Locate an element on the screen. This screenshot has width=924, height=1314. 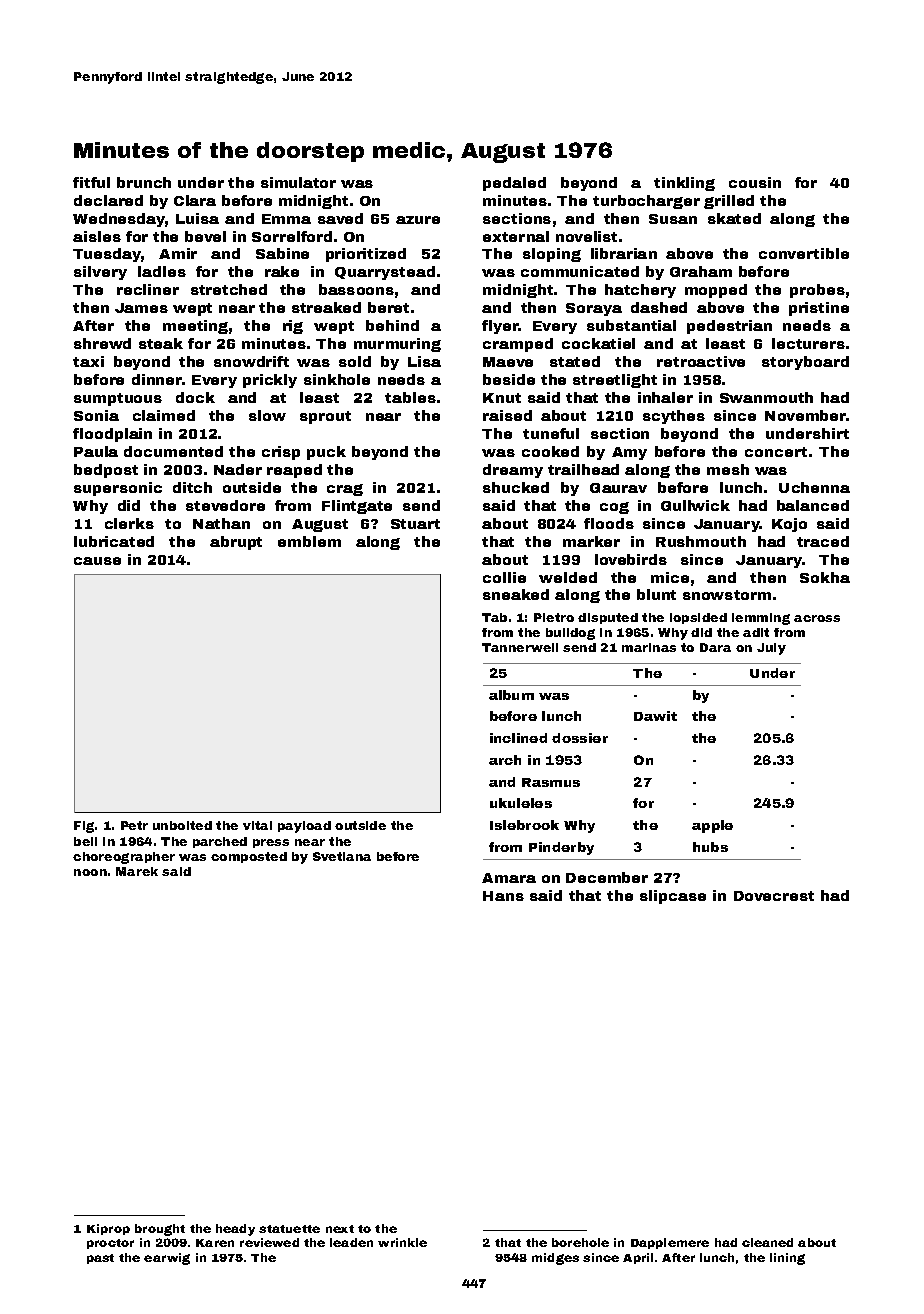
ukuleles is located at coordinates (521, 803).
